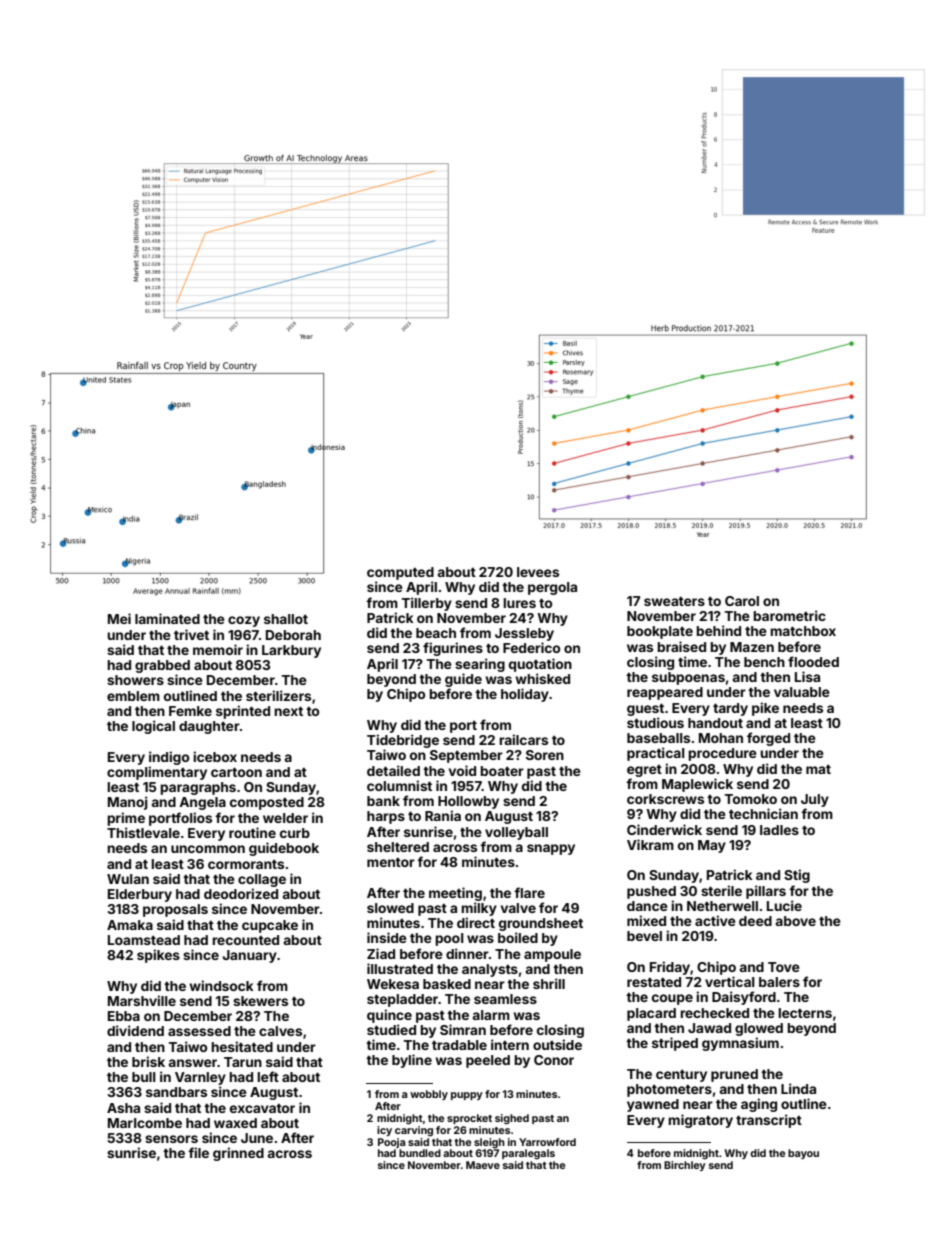 The height and width of the page is (1233, 952). What do you see at coordinates (463, 1029) in the page?
I see `Simran` at bounding box center [463, 1029].
